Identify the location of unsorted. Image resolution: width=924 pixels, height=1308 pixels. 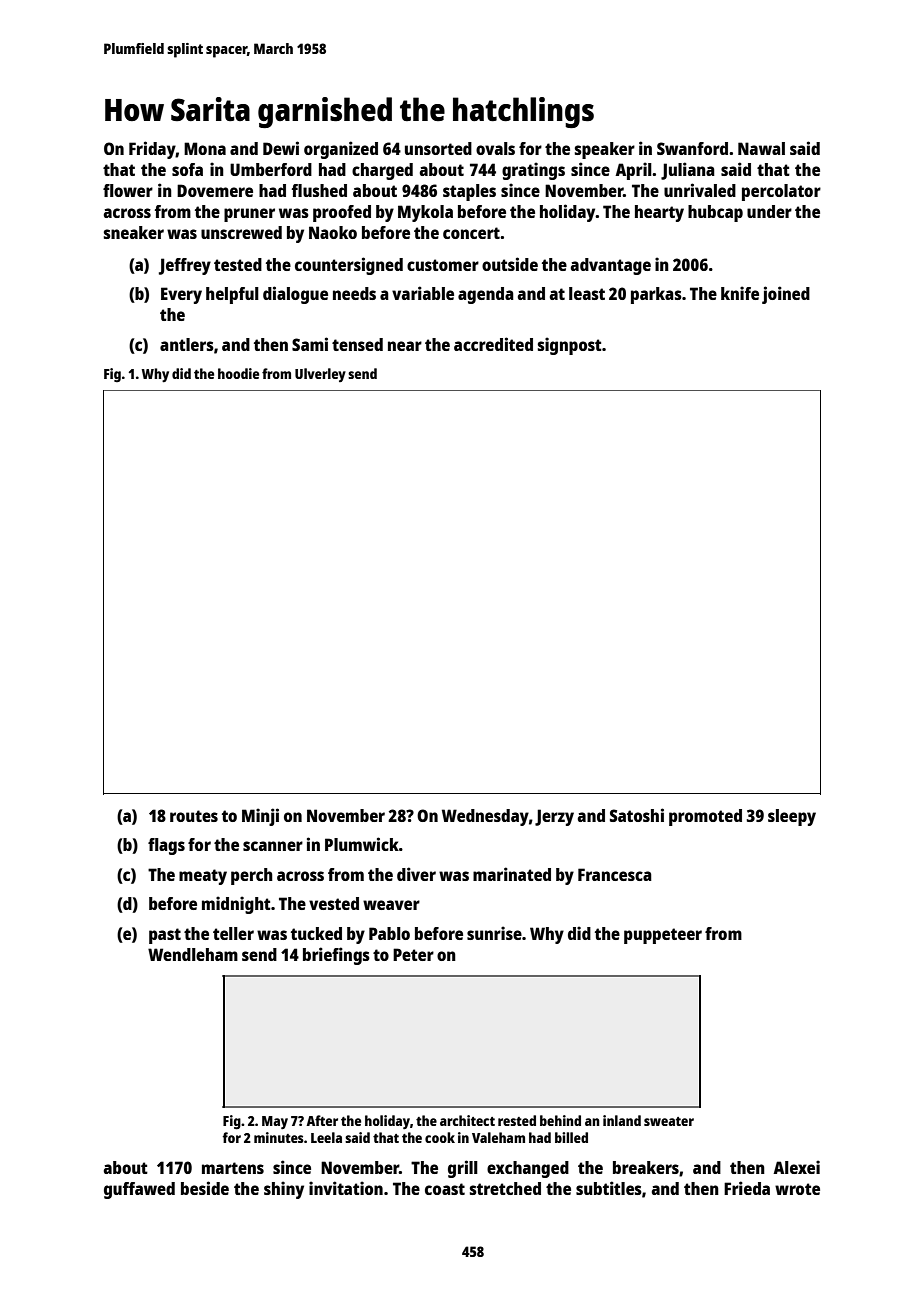
(438, 148).
